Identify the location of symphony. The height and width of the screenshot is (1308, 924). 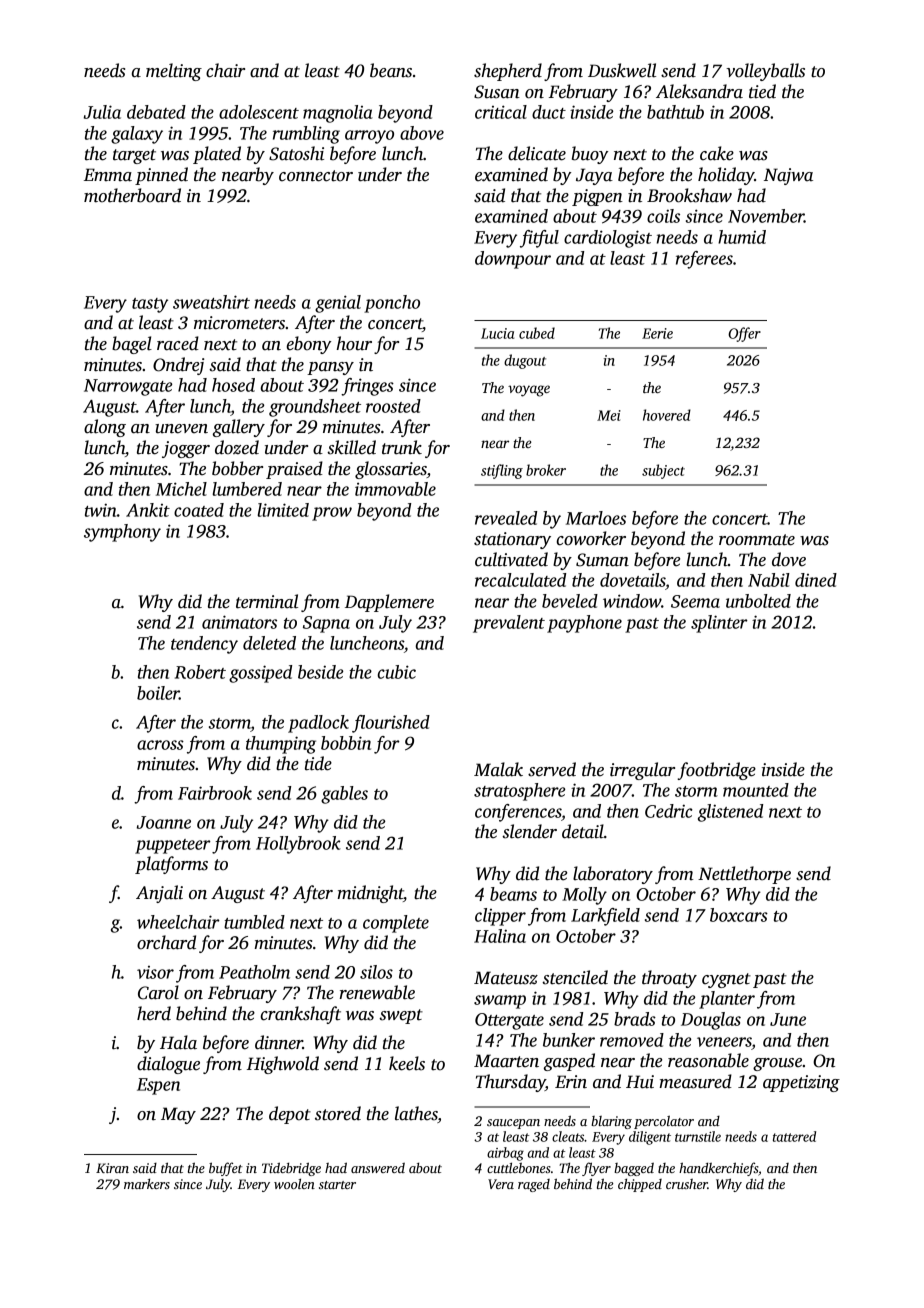
(122, 533).
